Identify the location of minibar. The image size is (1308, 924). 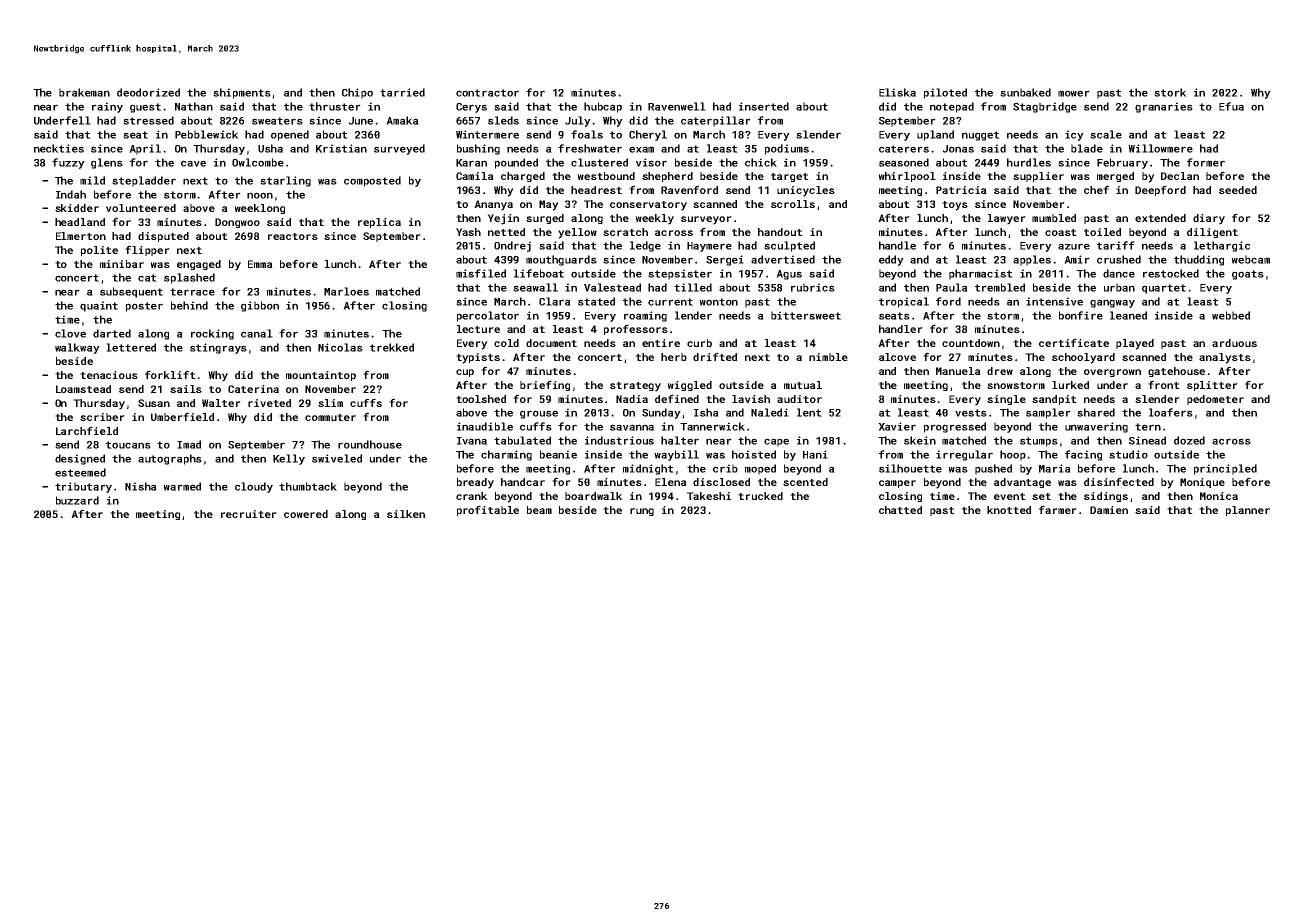
(122, 264).
